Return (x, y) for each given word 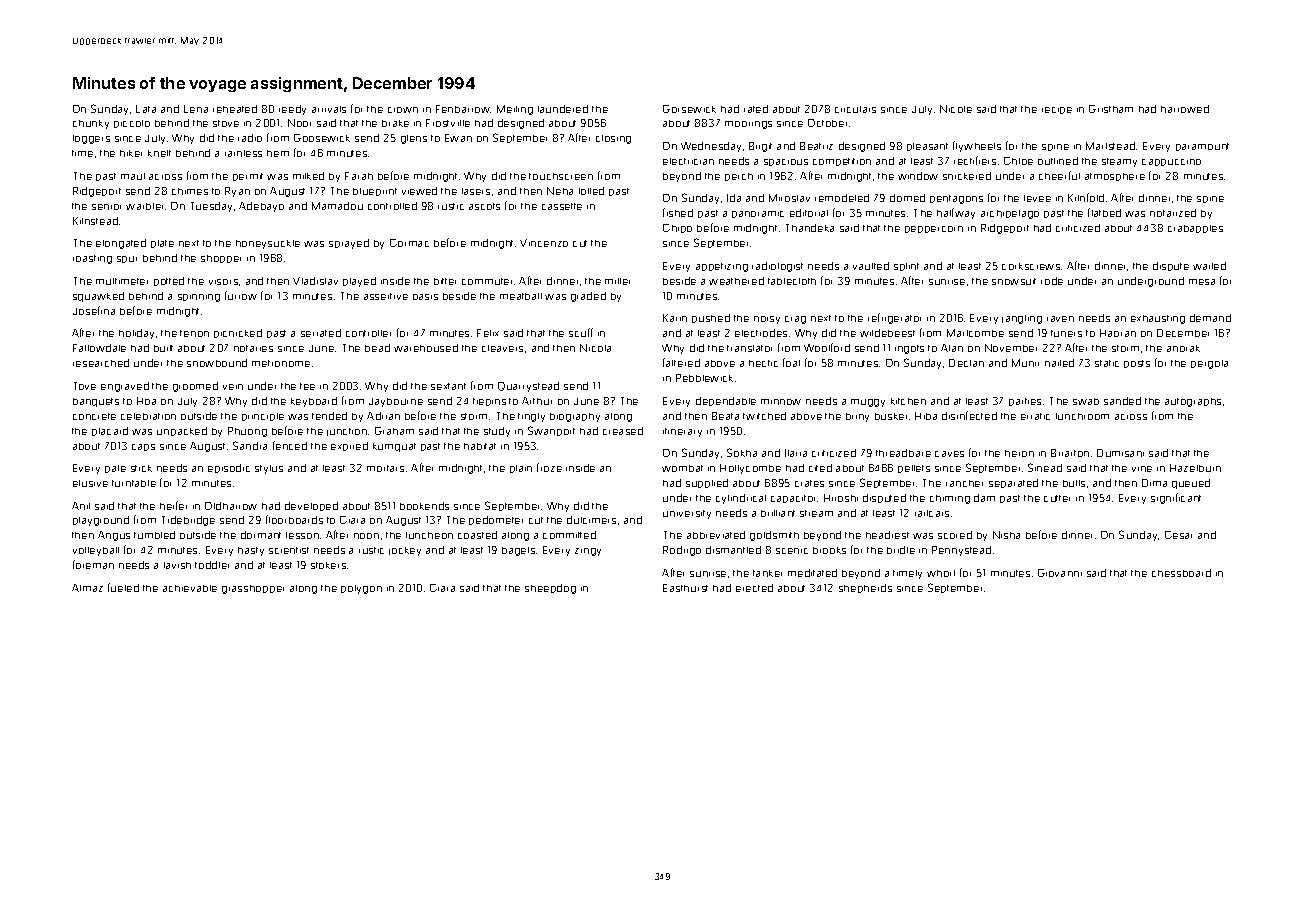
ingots (909, 349)
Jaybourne (396, 402)
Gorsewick (689, 109)
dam (984, 498)
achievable (190, 588)
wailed (1209, 266)
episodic (229, 468)
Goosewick (322, 138)
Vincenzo (544, 243)
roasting (92, 259)
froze (549, 467)
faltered (681, 362)
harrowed (1185, 109)
